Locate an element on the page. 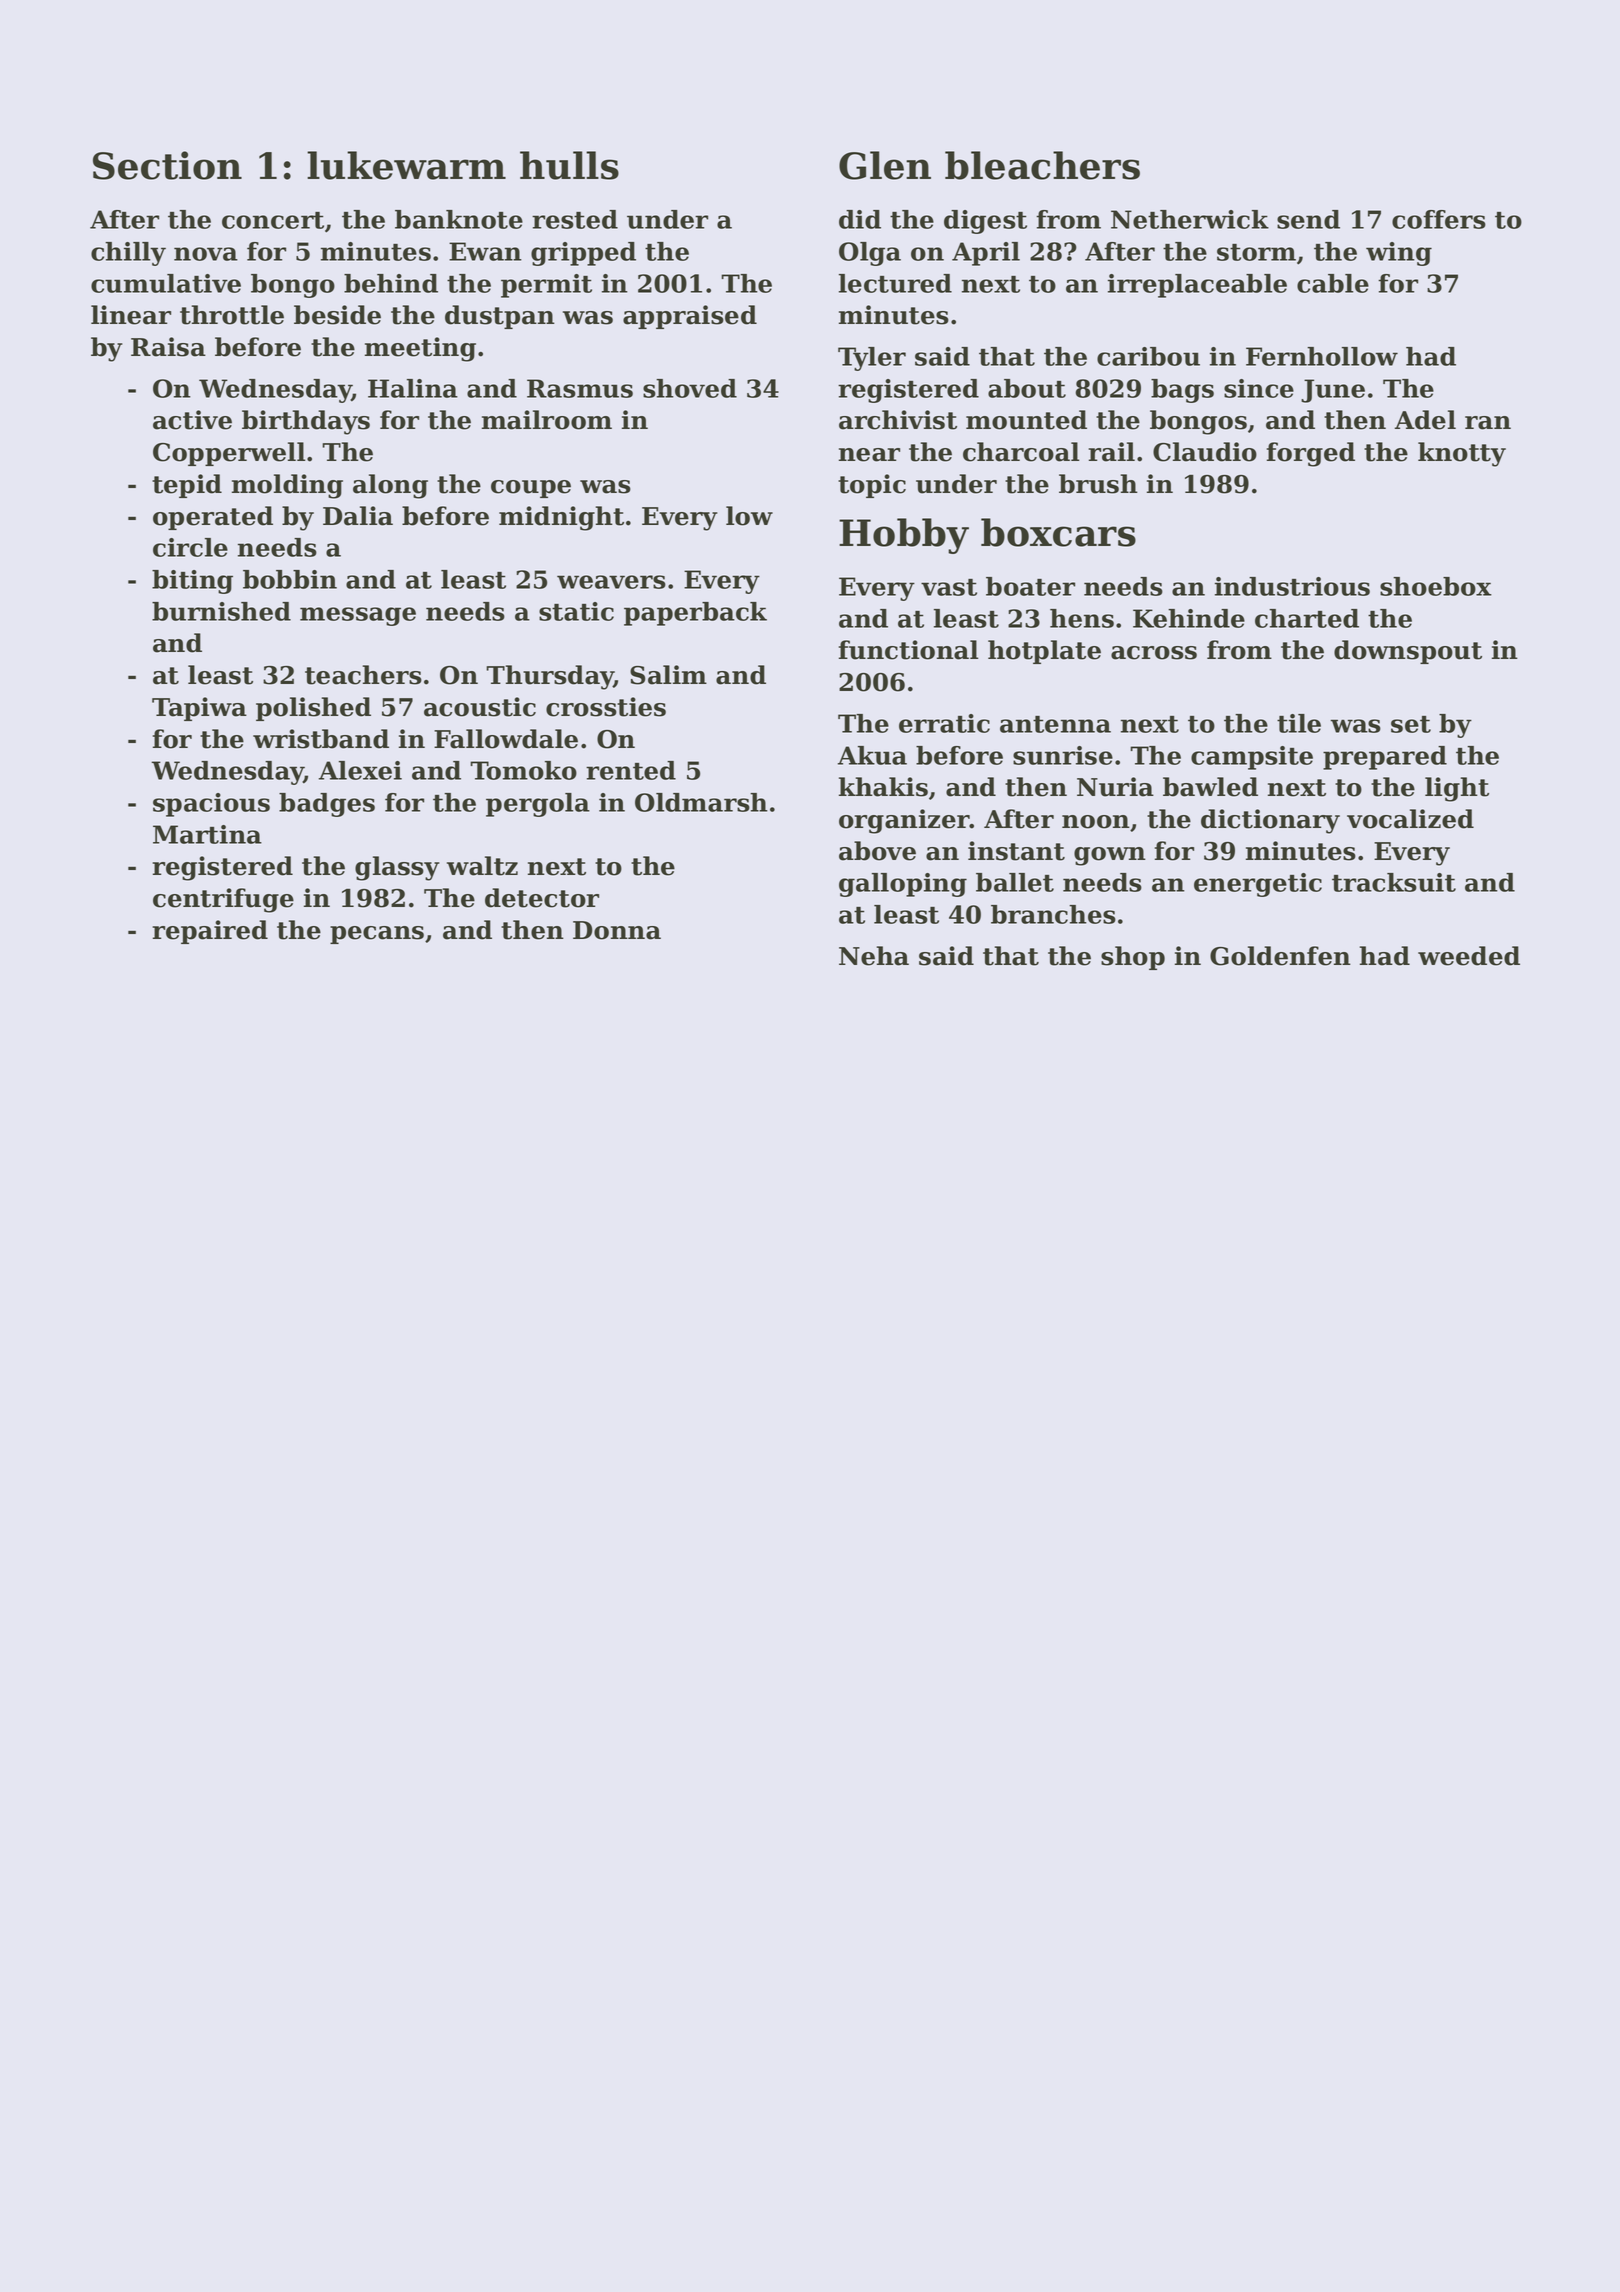  Neha is located at coordinates (874, 956).
